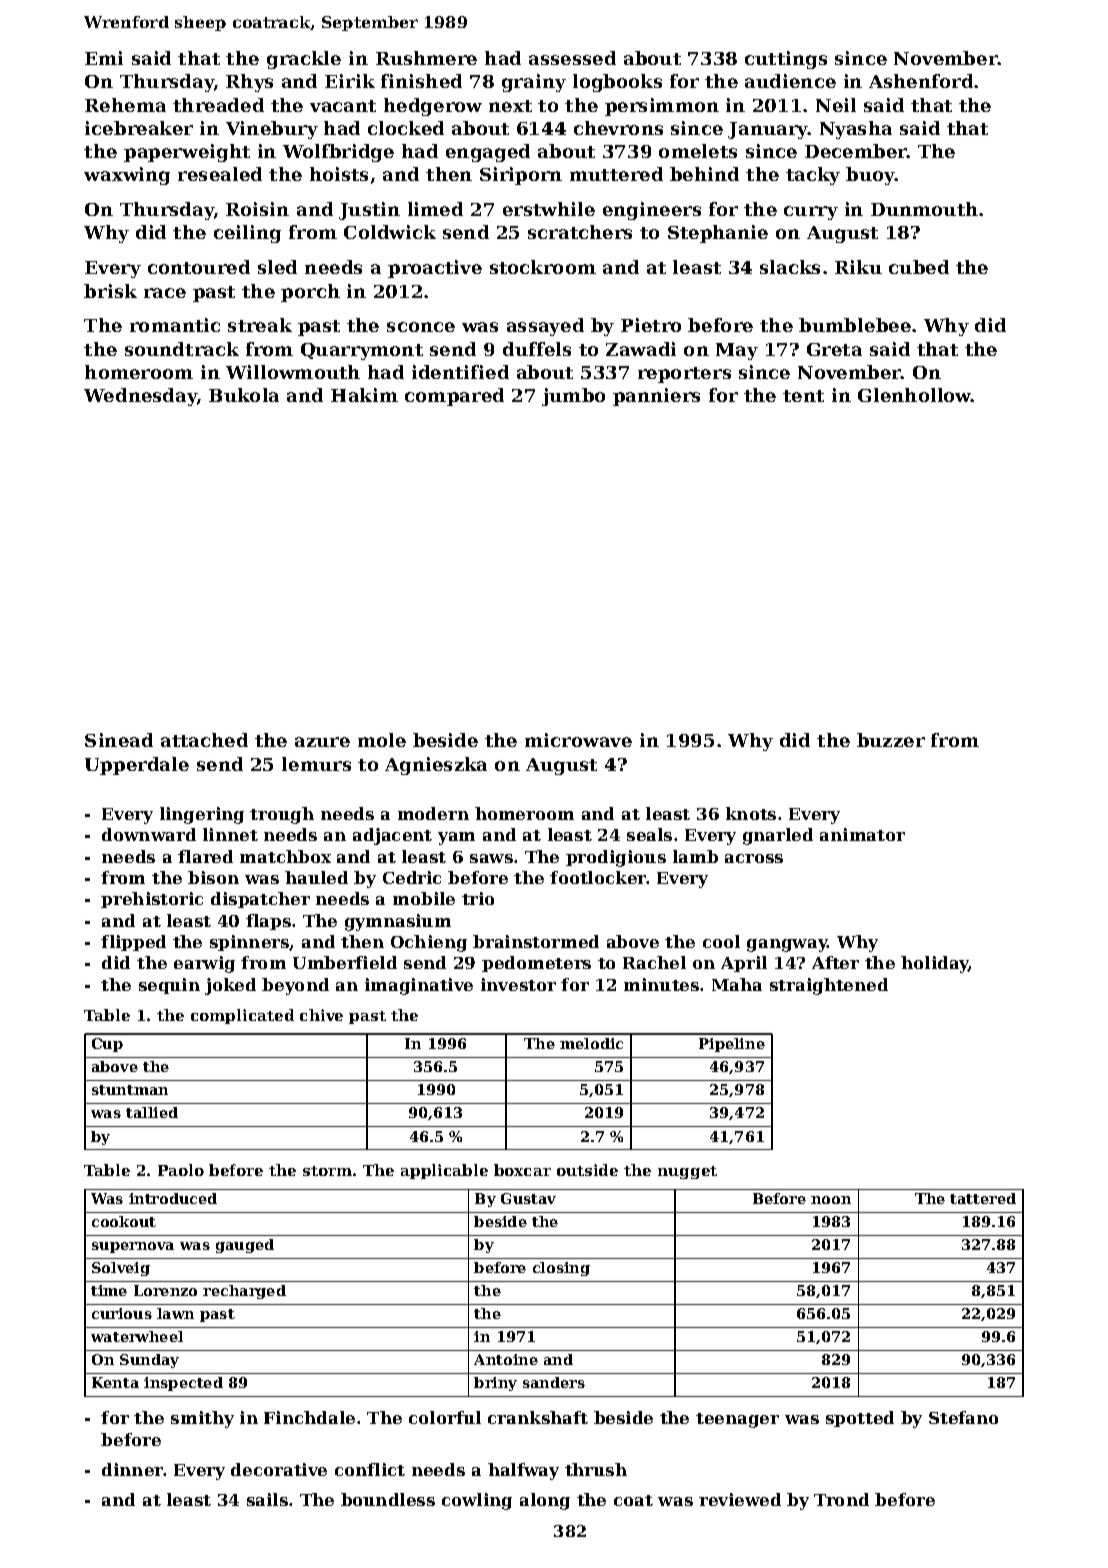 The width and height of the image is (1108, 1568). I want to click on Ashenford, so click(921, 81).
